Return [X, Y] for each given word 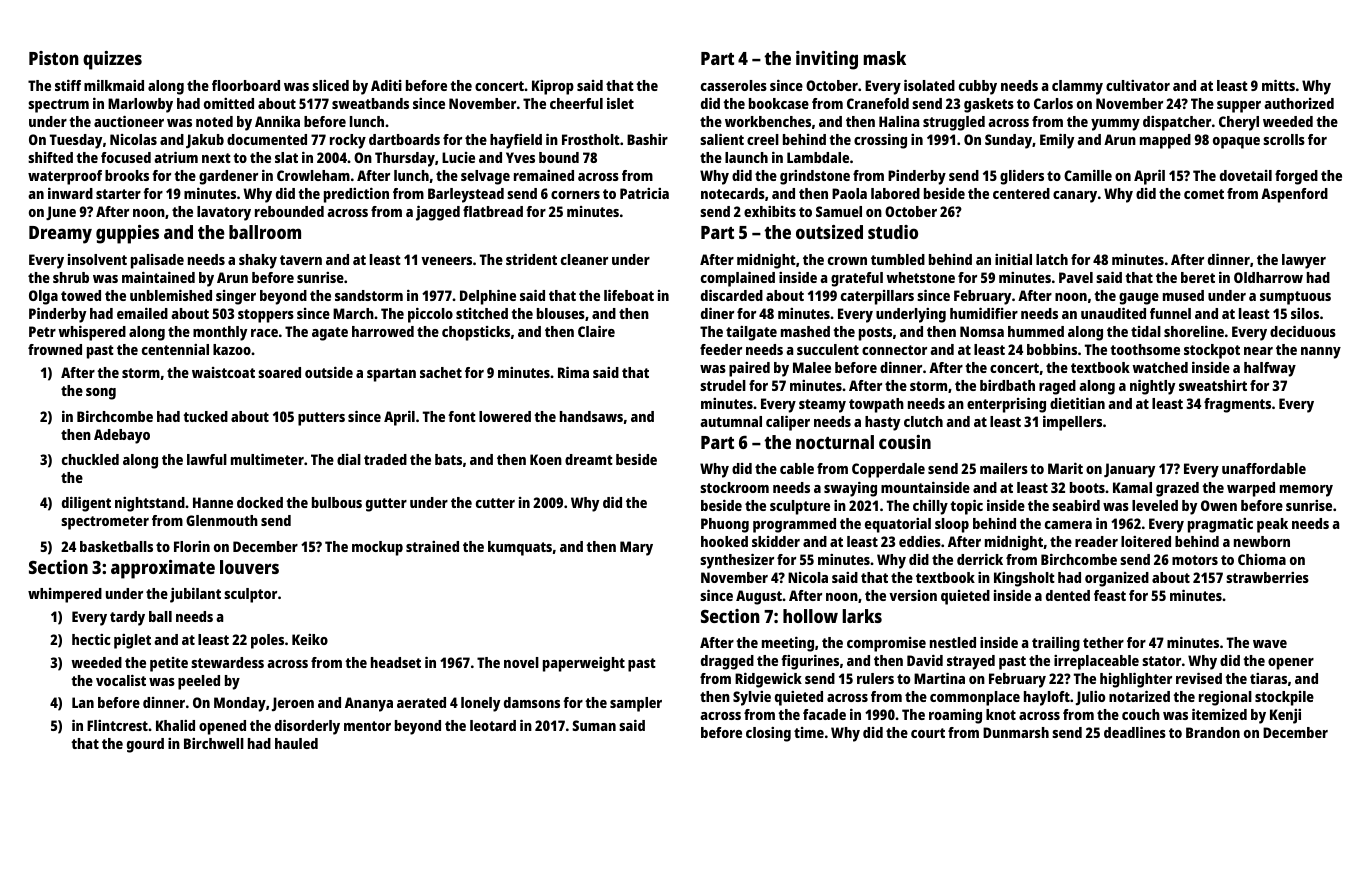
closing [768, 734]
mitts [1278, 85]
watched [1160, 367]
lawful [207, 459]
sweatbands [370, 103]
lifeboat [629, 295]
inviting [827, 60]
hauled [296, 743]
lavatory [224, 213]
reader [1096, 541]
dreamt [589, 459]
